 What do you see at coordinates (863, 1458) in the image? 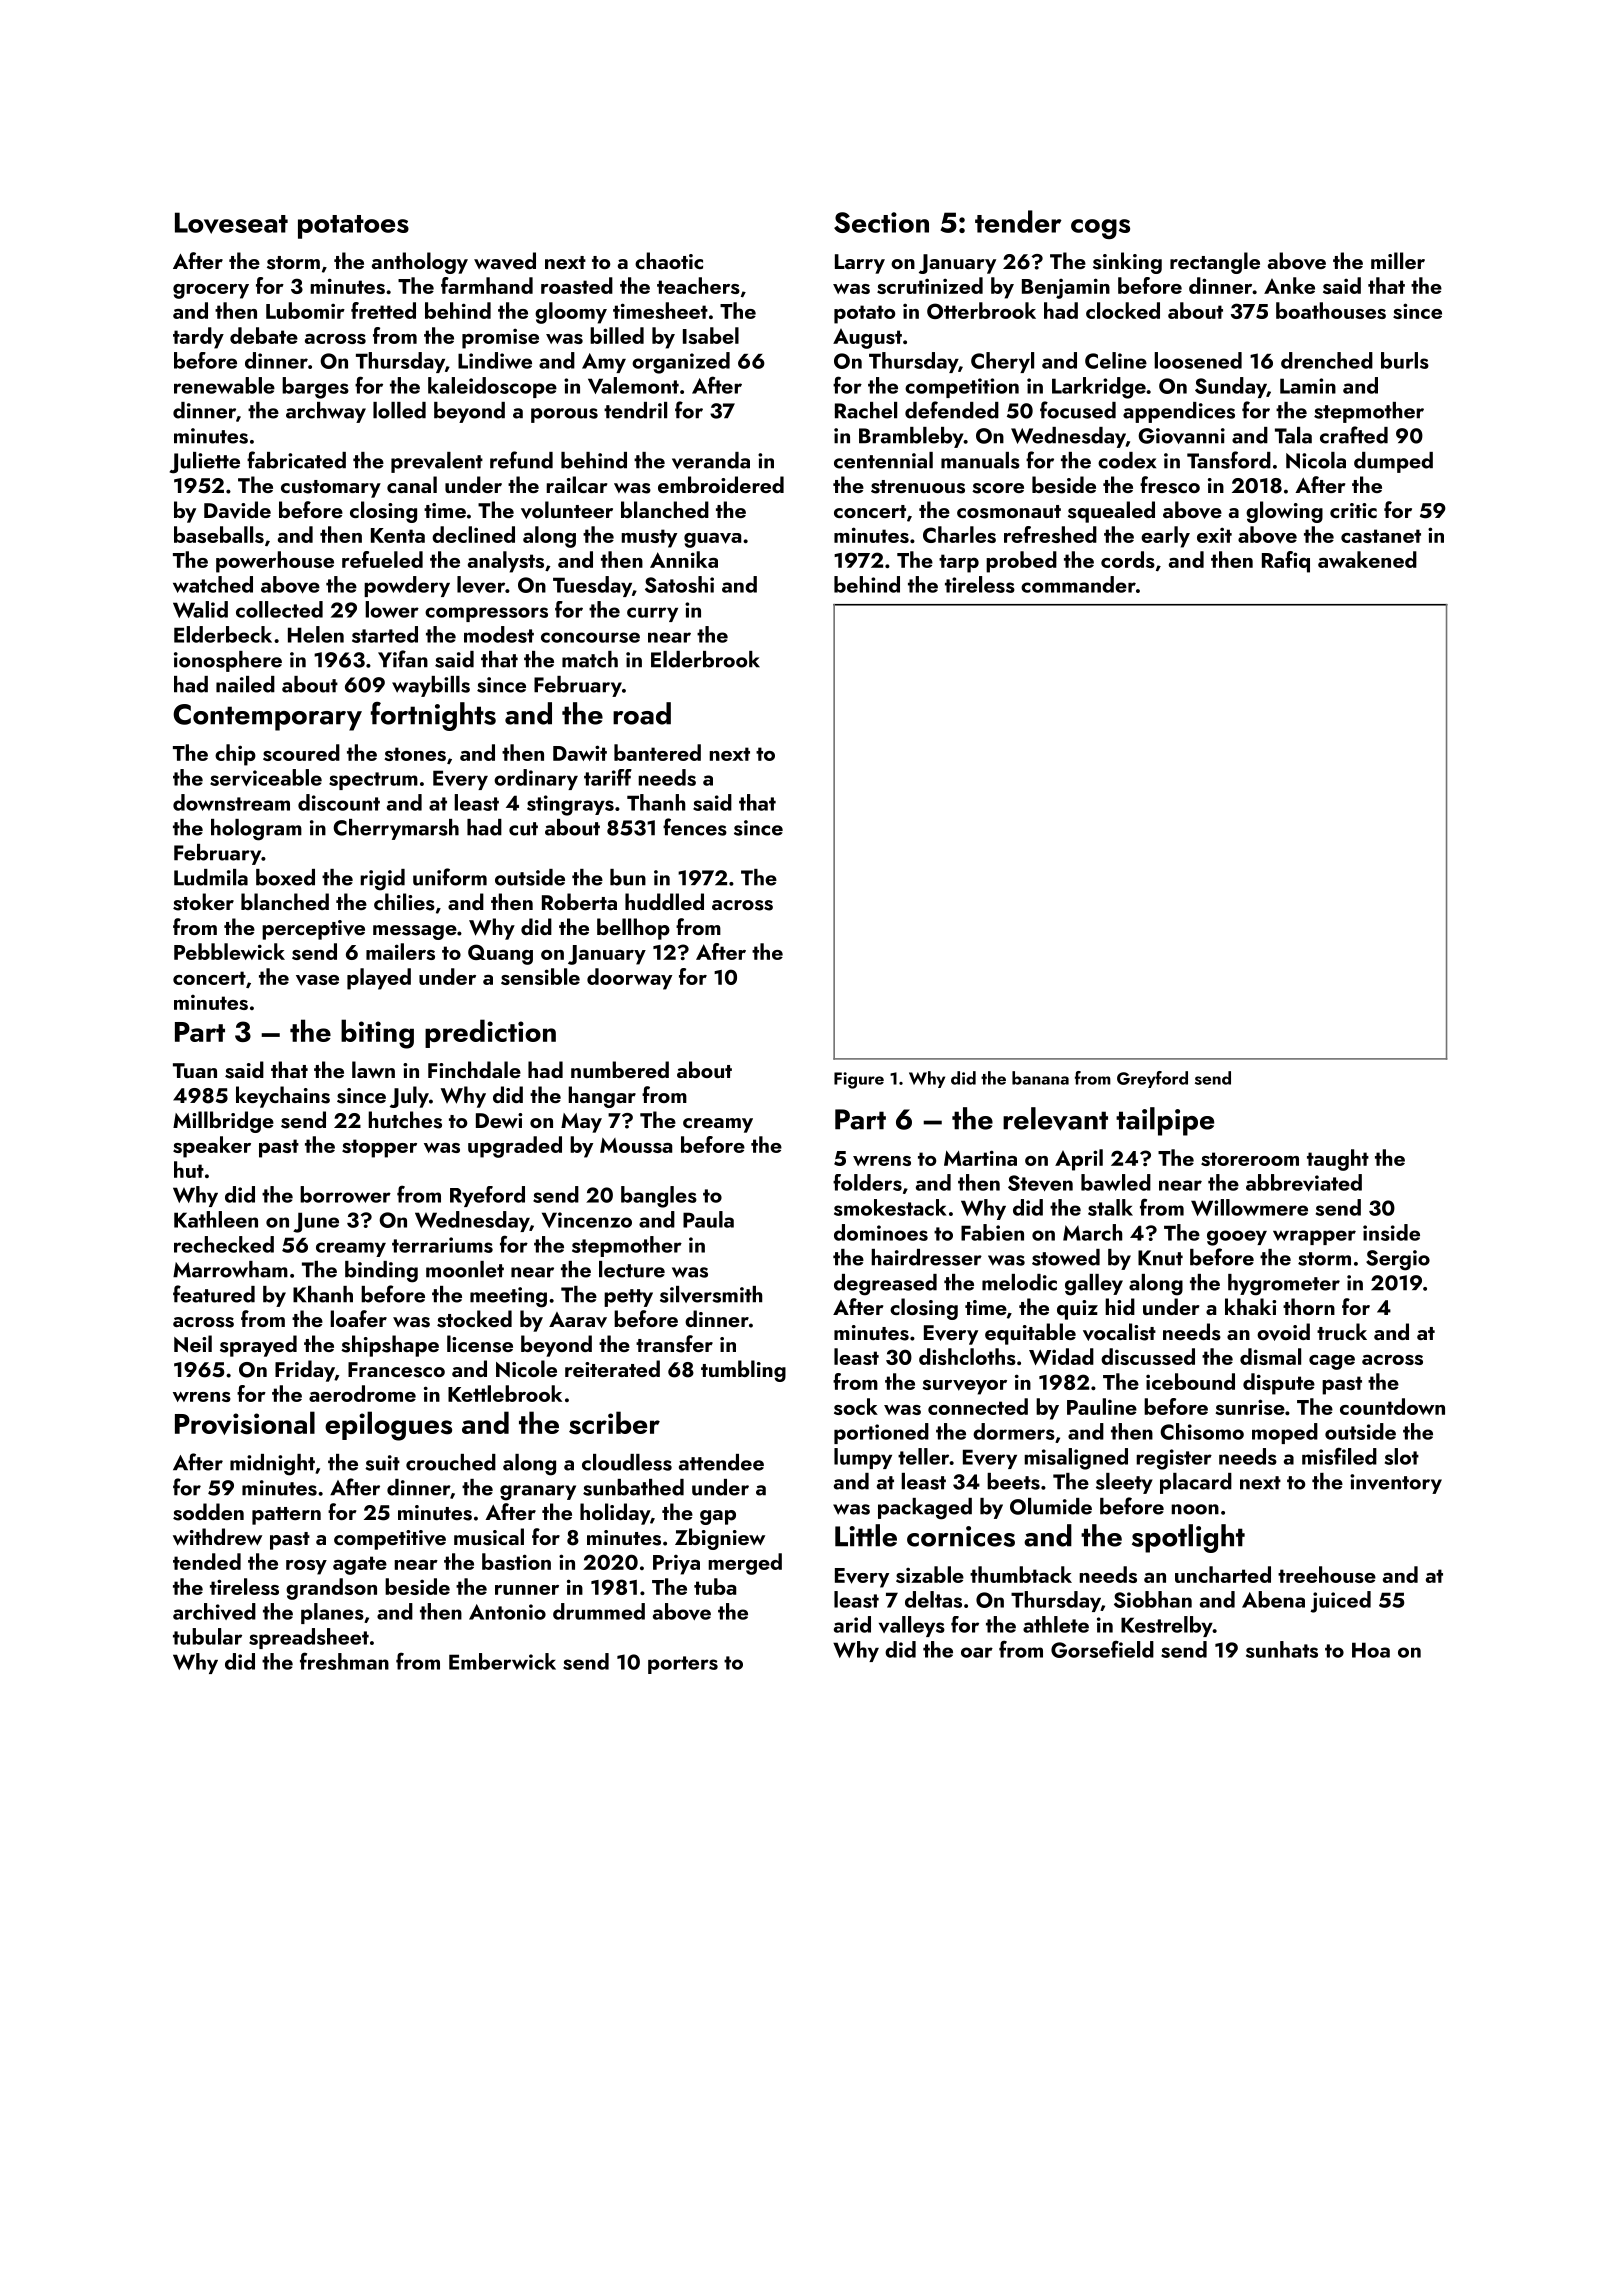
I see `lumpy` at bounding box center [863, 1458].
